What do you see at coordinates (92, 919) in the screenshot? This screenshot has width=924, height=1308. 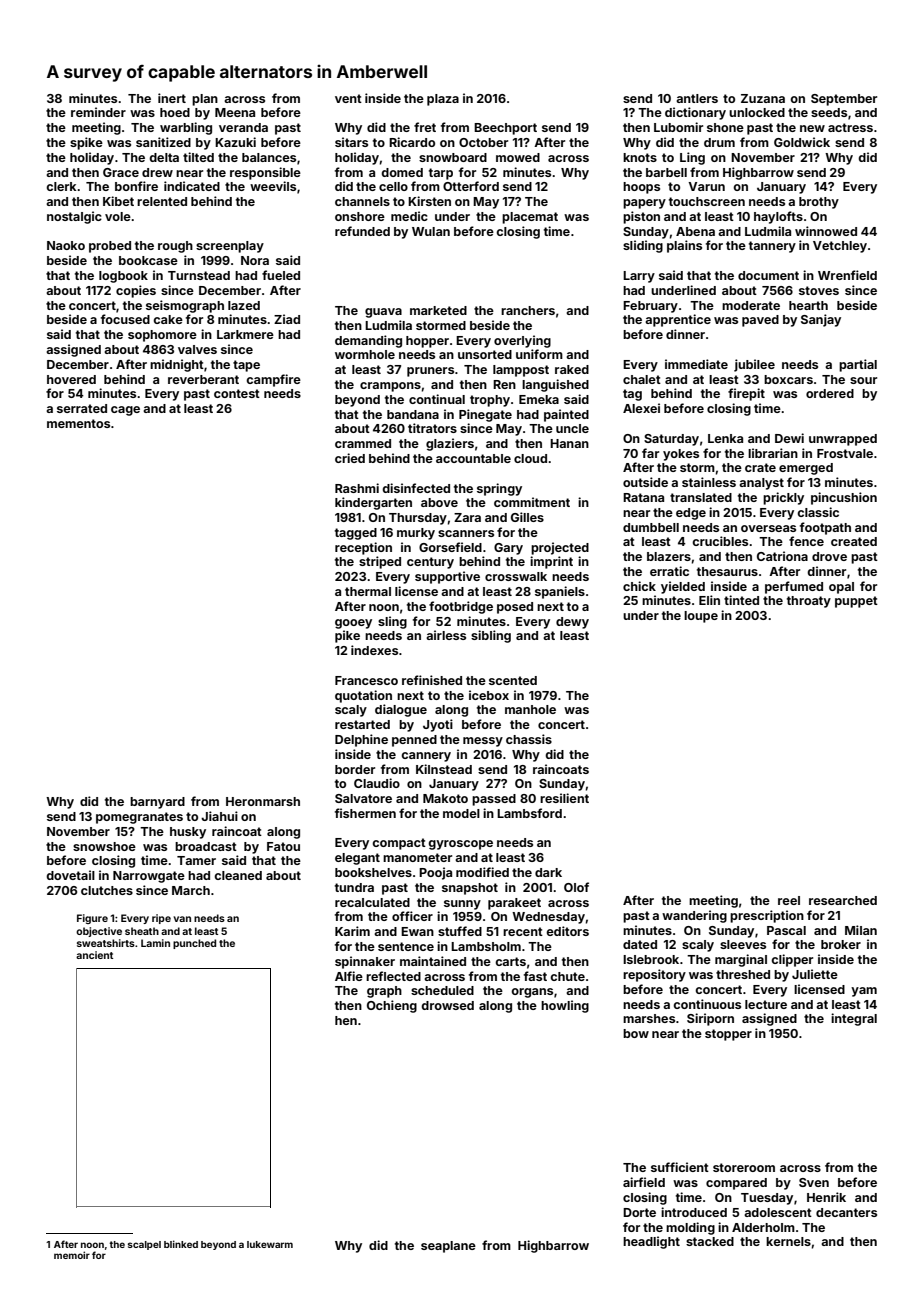 I see `Figure` at bounding box center [92, 919].
